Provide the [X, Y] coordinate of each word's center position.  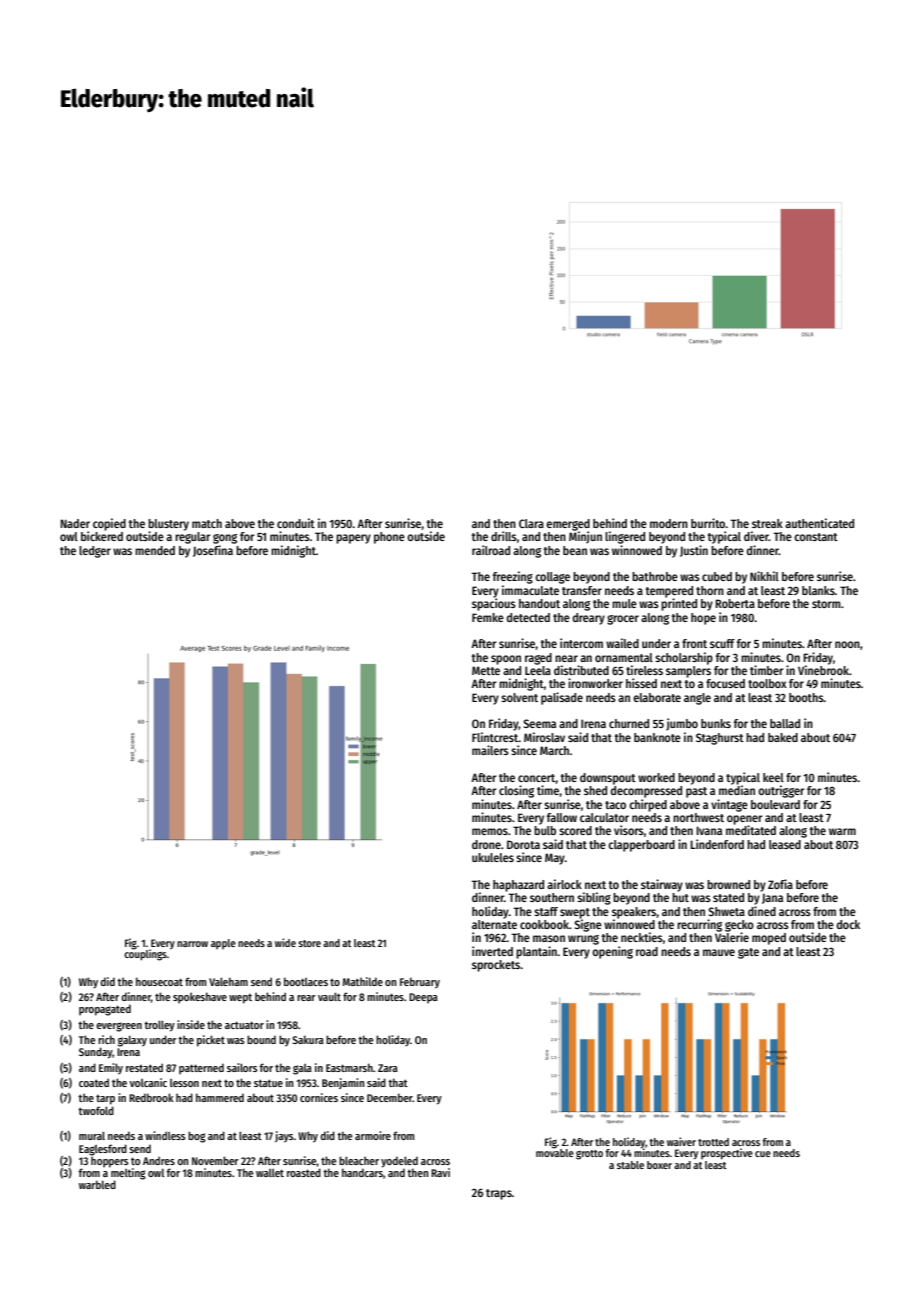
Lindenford [717, 844]
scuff [722, 643]
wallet [270, 1173]
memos [490, 831]
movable [555, 1153]
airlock [564, 884]
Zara [388, 1068]
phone [389, 538]
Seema [539, 723]
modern [669, 523]
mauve [719, 952]
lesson [184, 1083]
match [207, 523]
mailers [490, 750]
